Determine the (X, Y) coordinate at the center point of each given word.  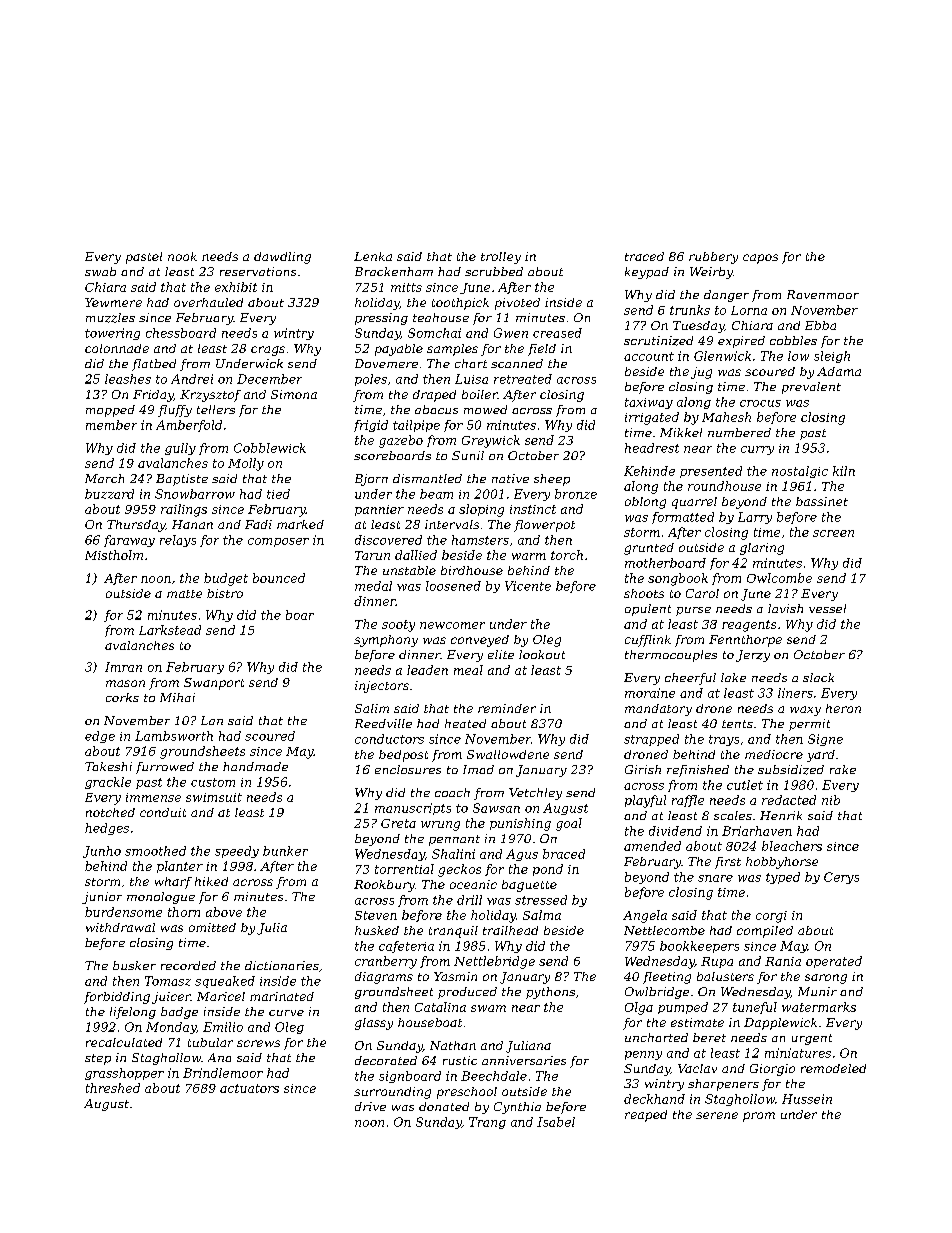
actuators (249, 1088)
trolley (501, 258)
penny (643, 1055)
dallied (416, 555)
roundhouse (724, 486)
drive (370, 1106)
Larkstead (170, 630)
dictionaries (282, 965)
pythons (550, 993)
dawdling (282, 258)
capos (760, 259)
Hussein (807, 1099)
